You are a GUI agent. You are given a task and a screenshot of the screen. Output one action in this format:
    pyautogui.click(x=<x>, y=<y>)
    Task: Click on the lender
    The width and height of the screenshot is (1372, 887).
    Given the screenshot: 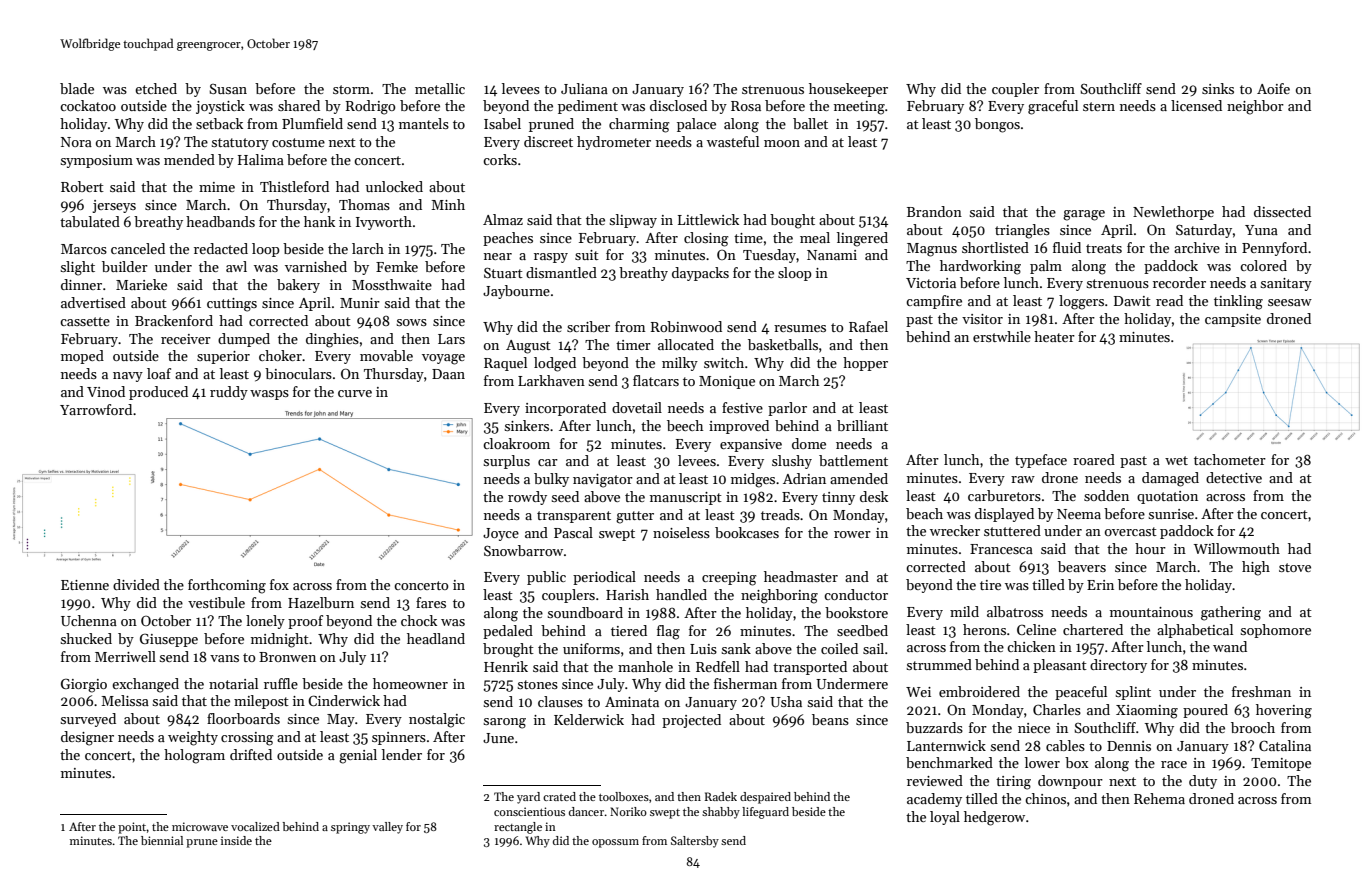 What is the action you would take?
    pyautogui.click(x=402, y=754)
